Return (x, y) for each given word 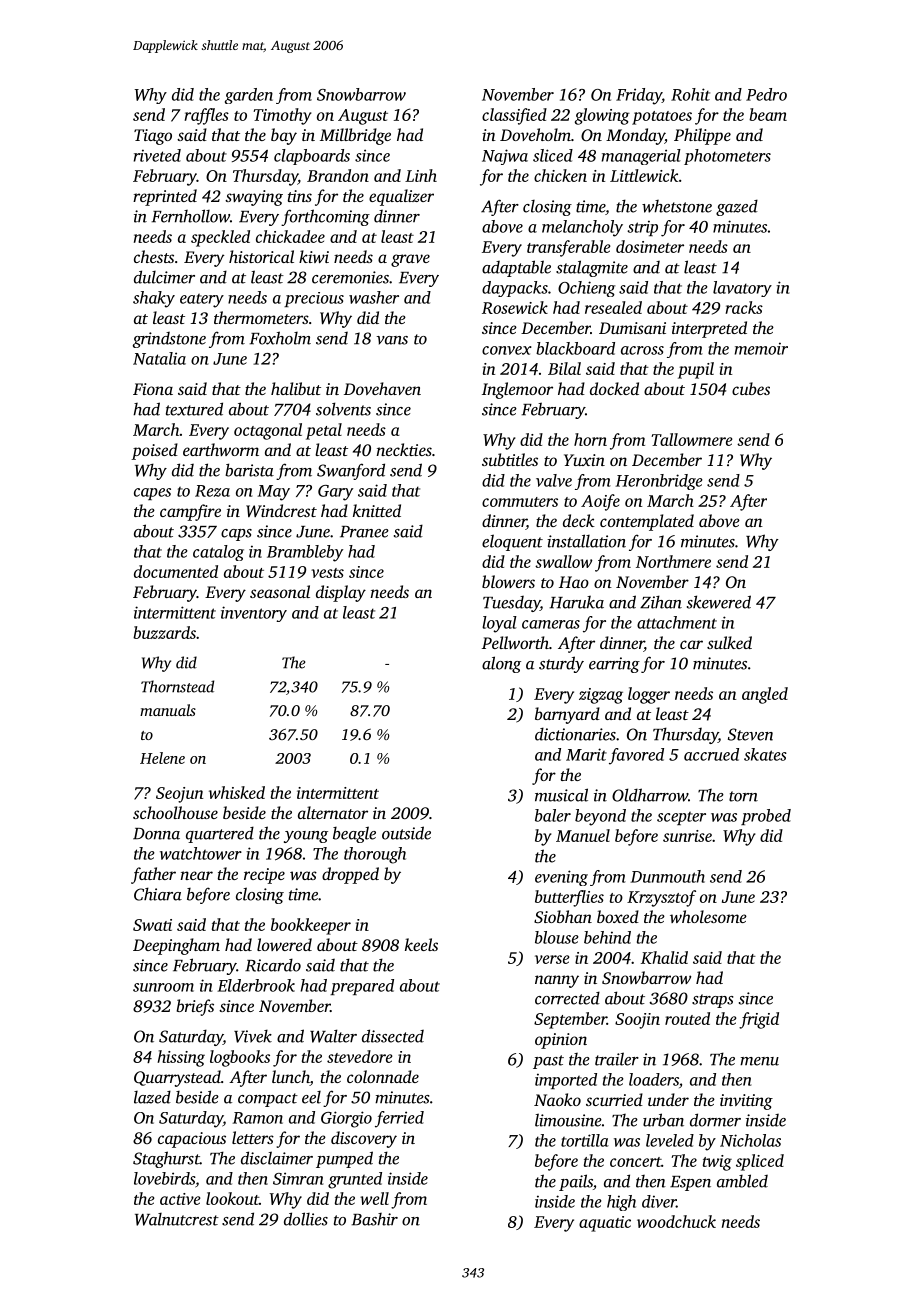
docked (614, 388)
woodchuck (676, 1221)
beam (768, 114)
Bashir (374, 1219)
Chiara (158, 894)
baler (553, 815)
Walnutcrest (177, 1219)
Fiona (153, 389)
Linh (421, 175)
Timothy (282, 116)
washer (374, 297)
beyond (600, 817)
